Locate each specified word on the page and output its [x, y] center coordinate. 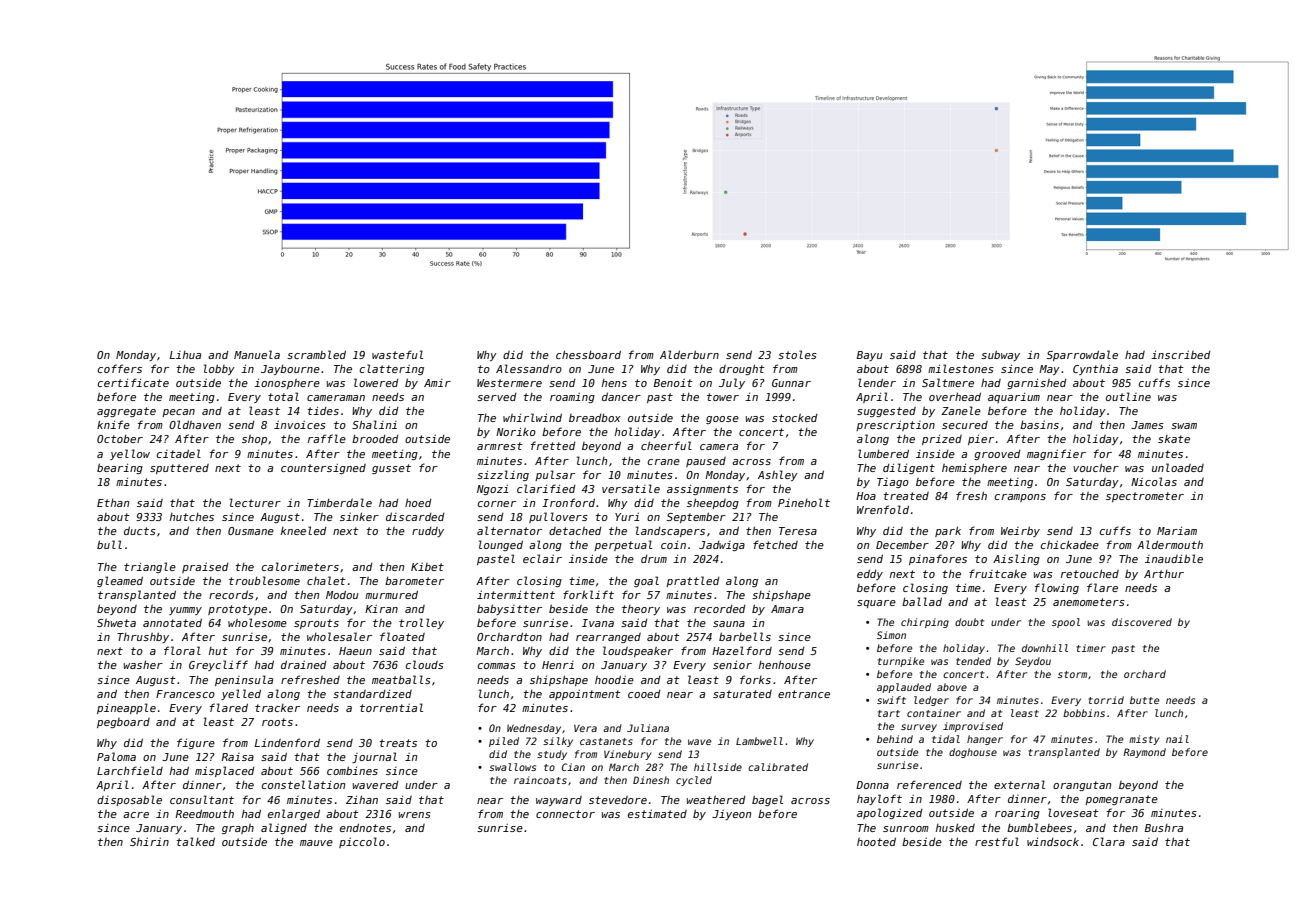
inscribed [1181, 355]
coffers [120, 368]
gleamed [120, 581]
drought [742, 369]
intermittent [516, 595]
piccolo [362, 842]
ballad [922, 601]
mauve [316, 843]
